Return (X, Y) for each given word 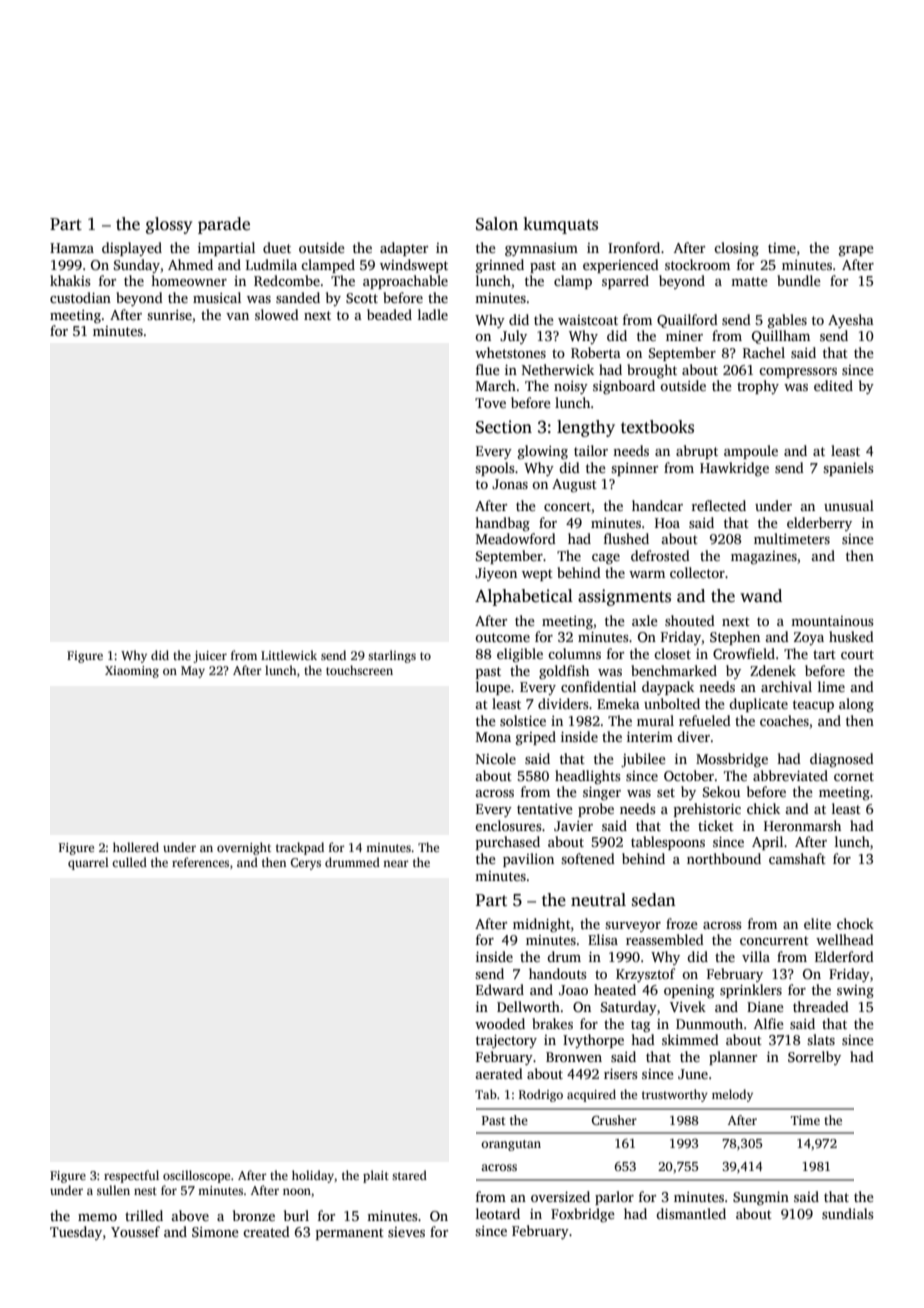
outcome (502, 637)
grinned (500, 266)
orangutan (511, 1145)
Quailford (687, 321)
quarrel (88, 863)
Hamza (72, 248)
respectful (131, 1176)
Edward (500, 989)
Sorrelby (814, 1058)
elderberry (819, 524)
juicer (210, 657)
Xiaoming (132, 672)
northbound (724, 858)
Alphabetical (524, 597)
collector (697, 572)
